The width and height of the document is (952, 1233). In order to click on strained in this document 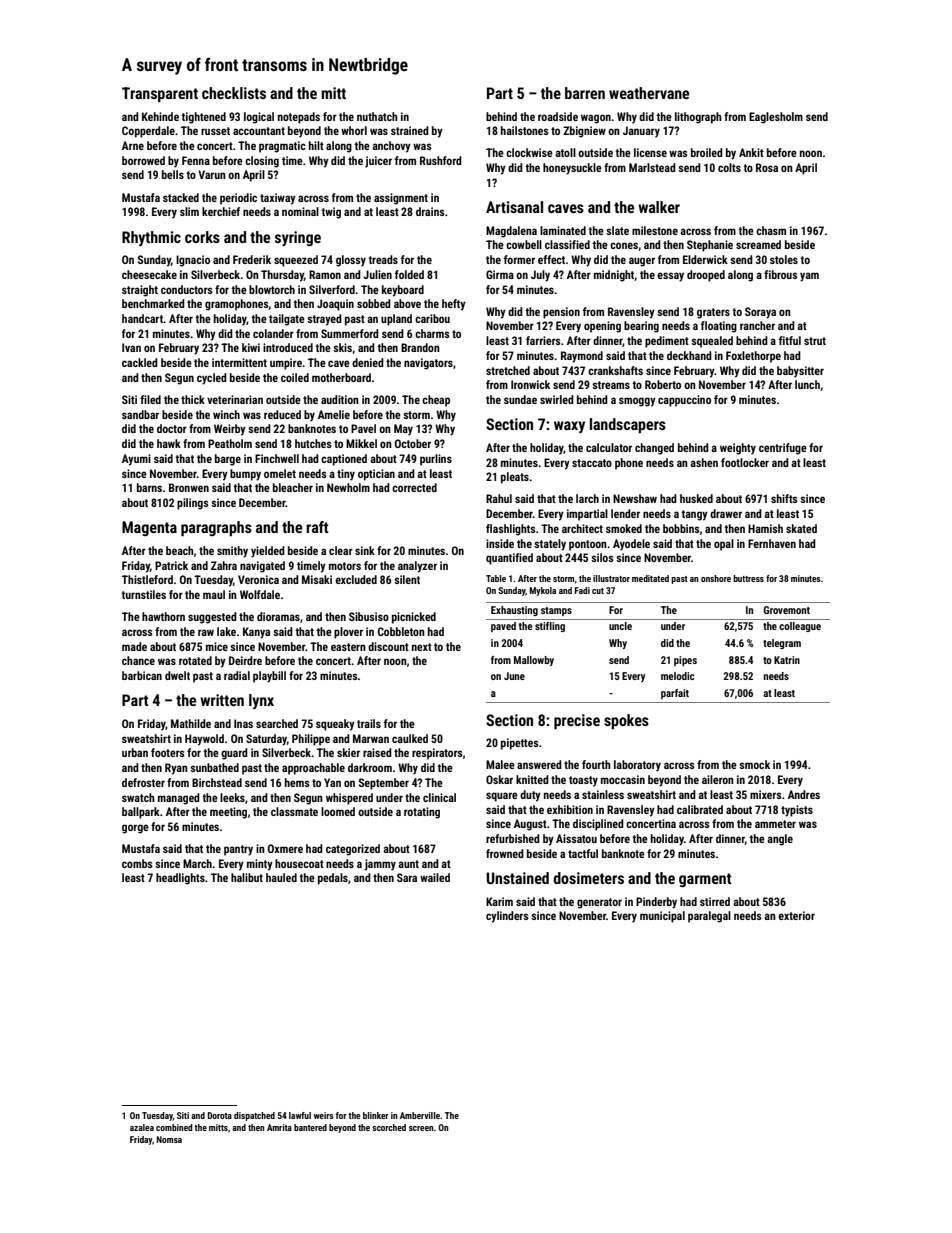, I will do `click(410, 130)`.
